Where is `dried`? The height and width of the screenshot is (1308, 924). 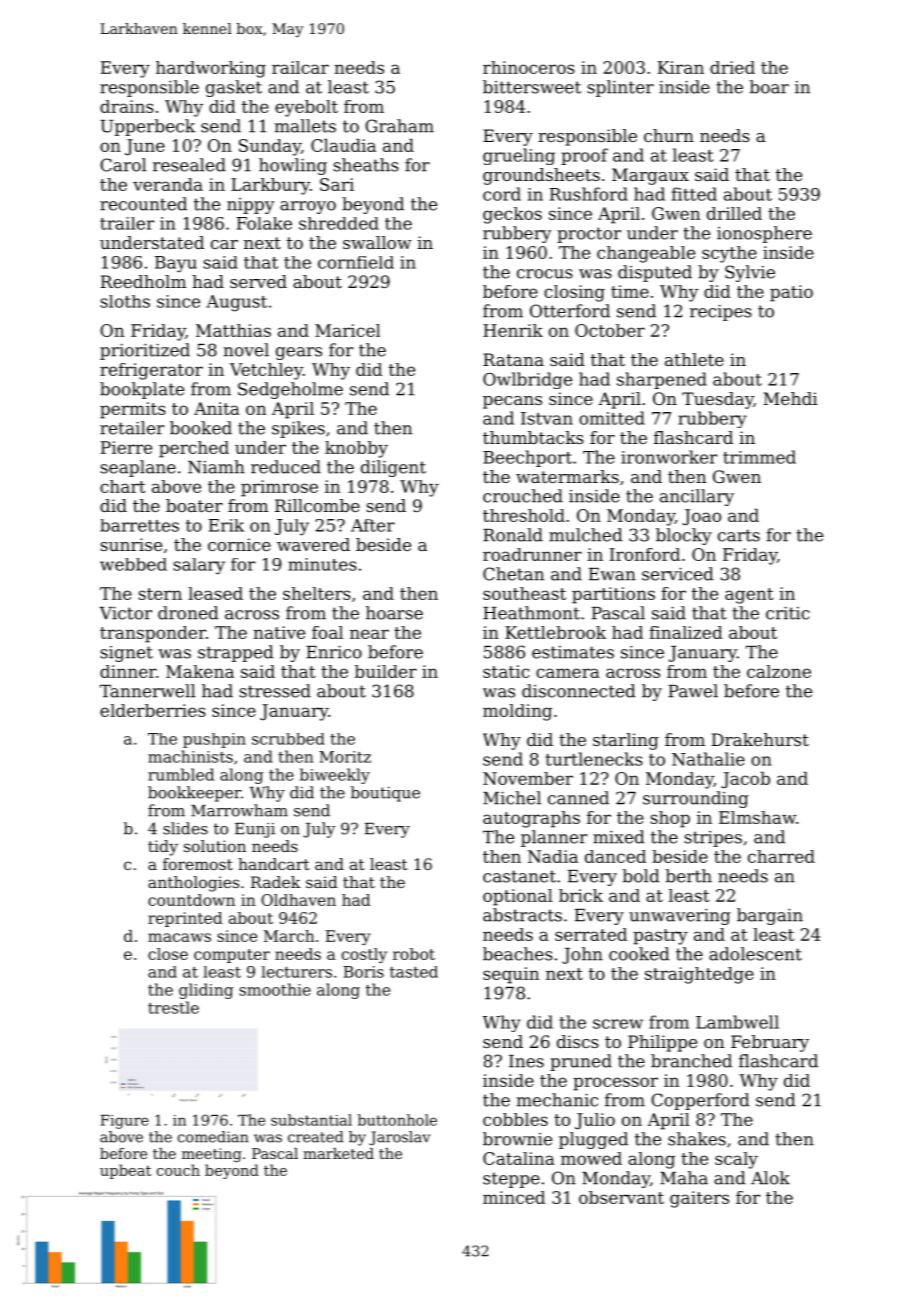 dried is located at coordinates (732, 67).
